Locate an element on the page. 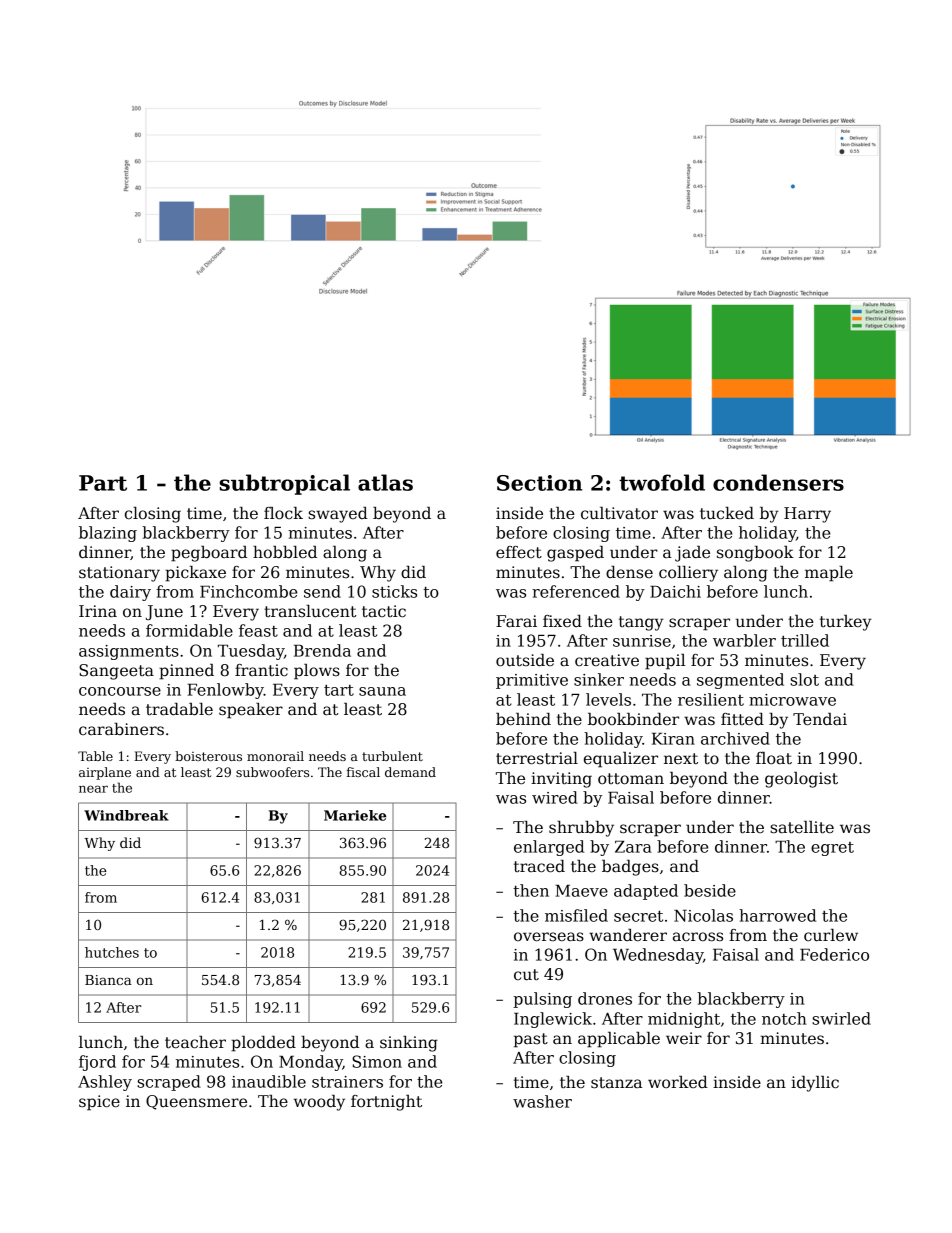  Kiran is located at coordinates (673, 739).
